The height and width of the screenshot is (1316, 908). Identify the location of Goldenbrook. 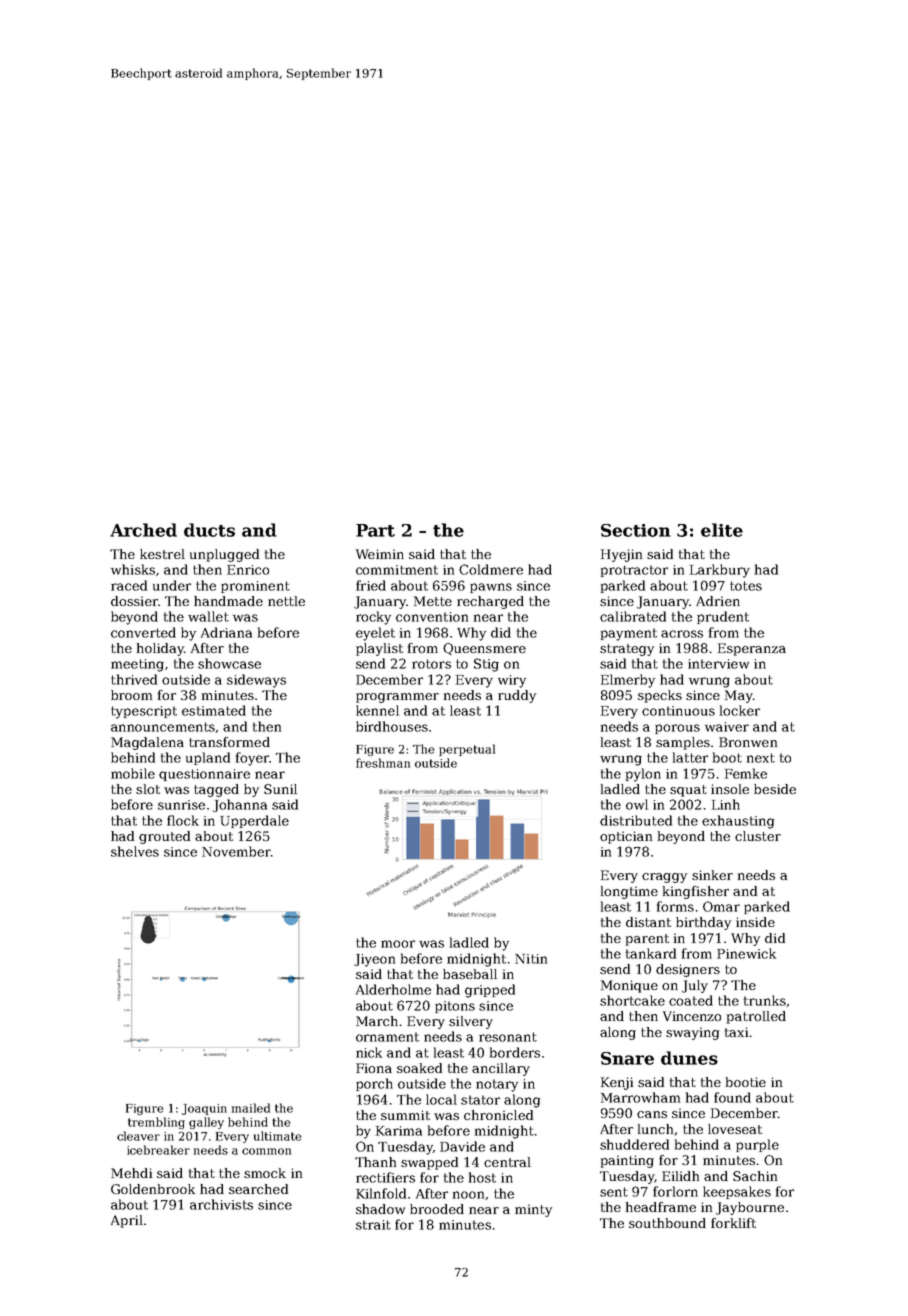
(153, 1189).
